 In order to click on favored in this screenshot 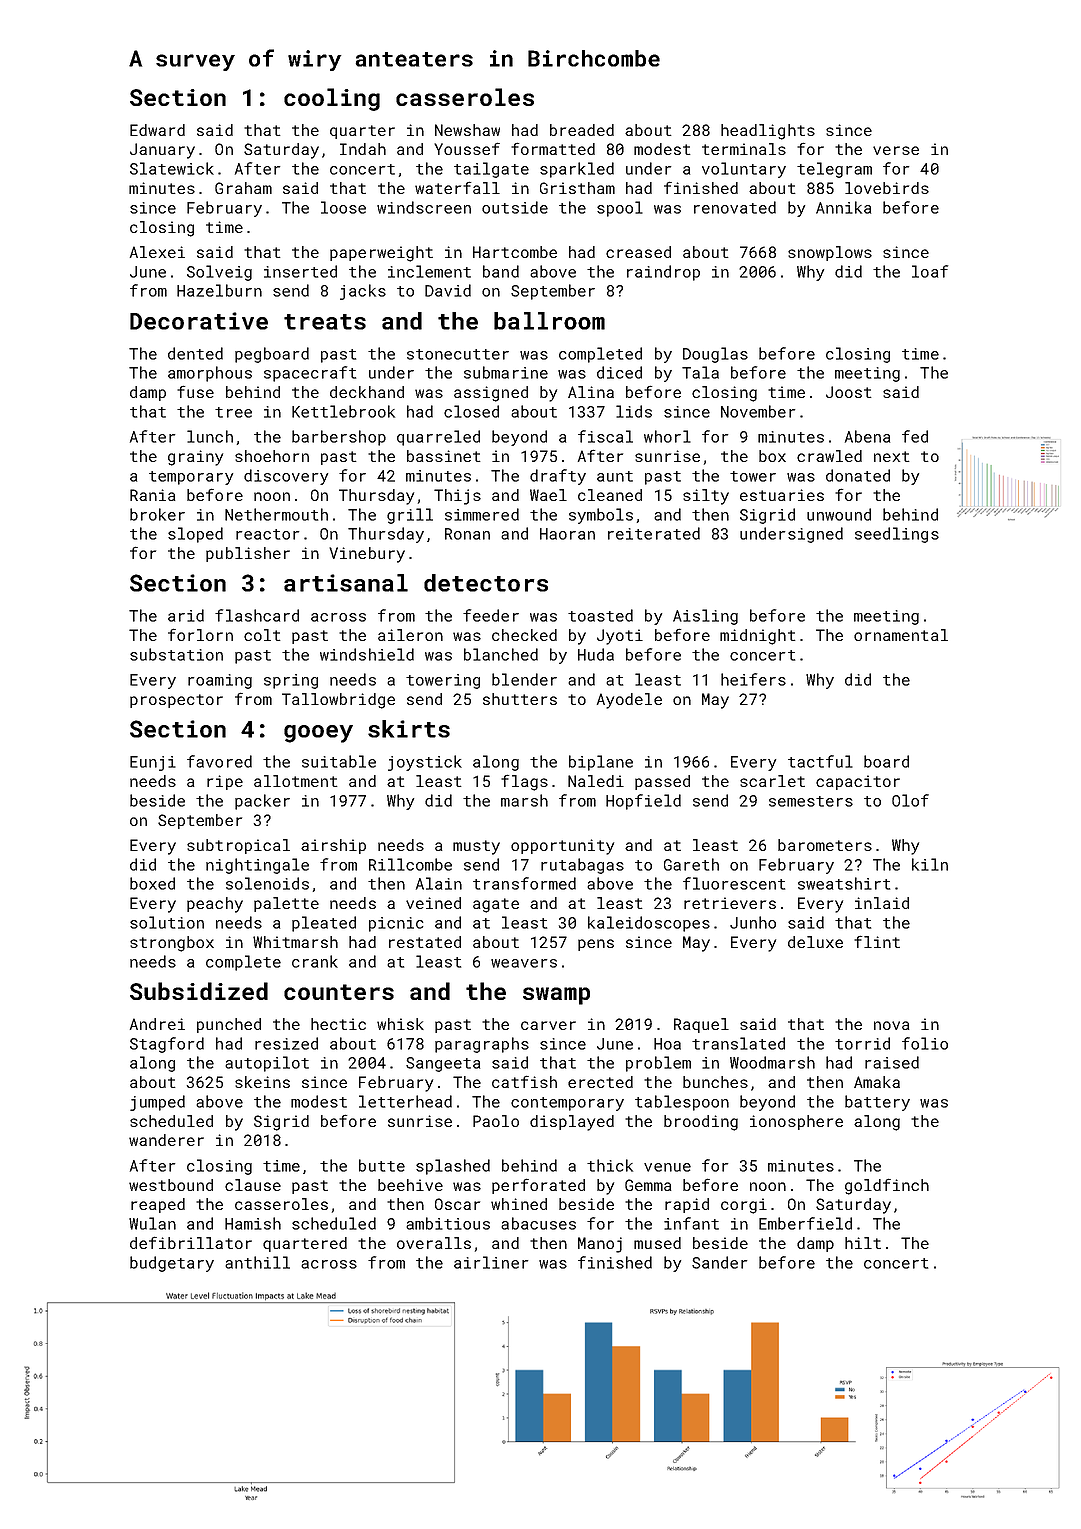, I will do `click(219, 761)`.
